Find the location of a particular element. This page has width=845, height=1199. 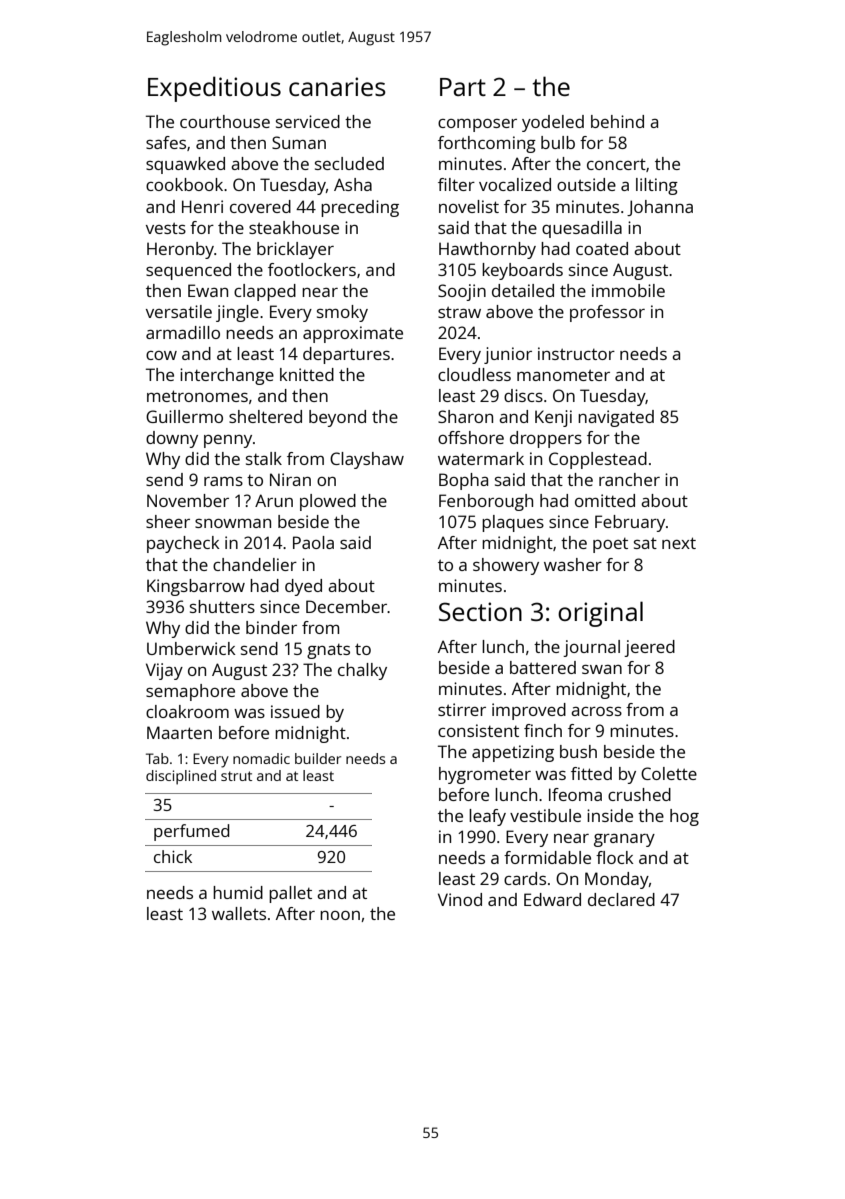

behind is located at coordinates (617, 121).
